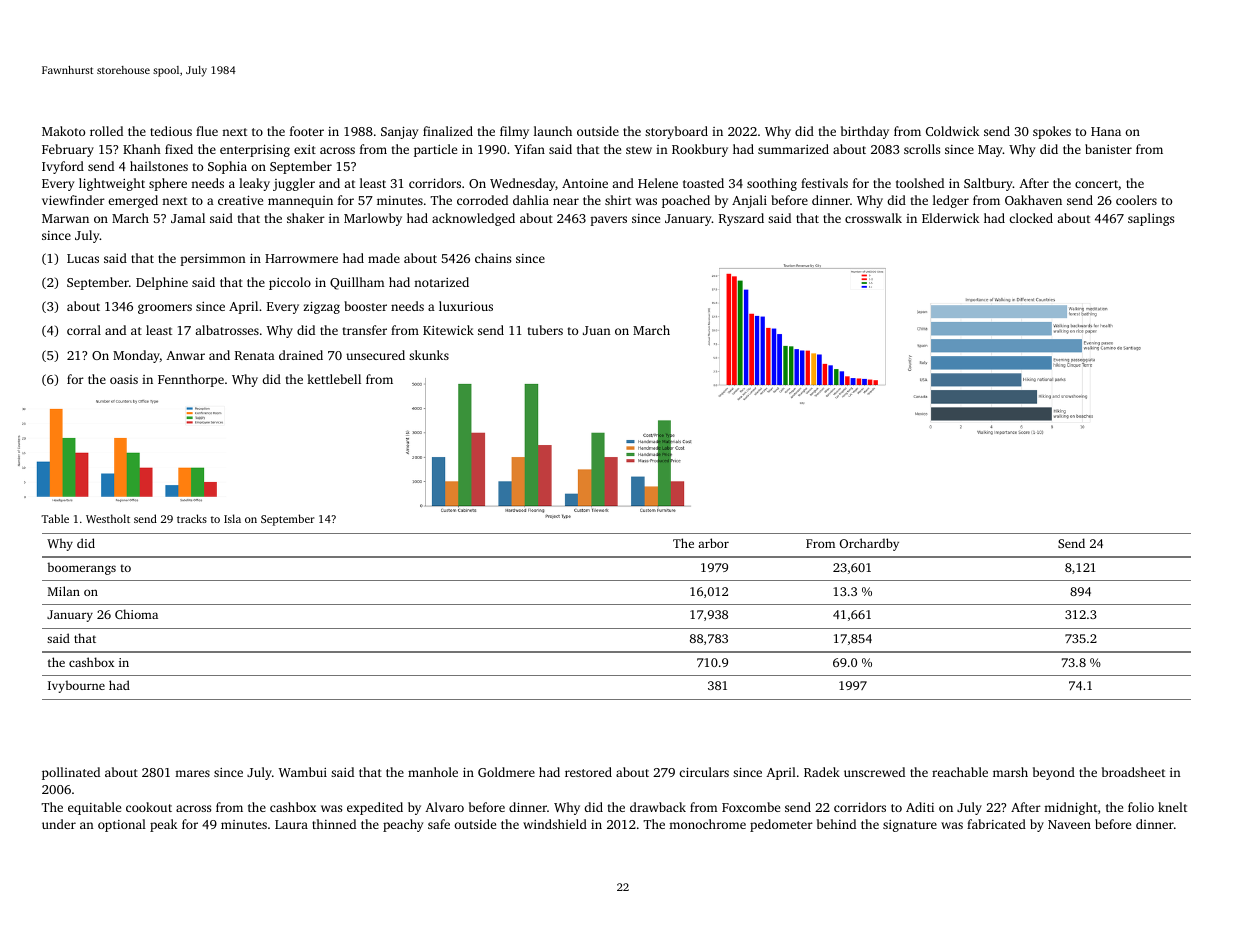 This document has height=952, width=1233. What do you see at coordinates (307, 131) in the document?
I see `footer` at bounding box center [307, 131].
